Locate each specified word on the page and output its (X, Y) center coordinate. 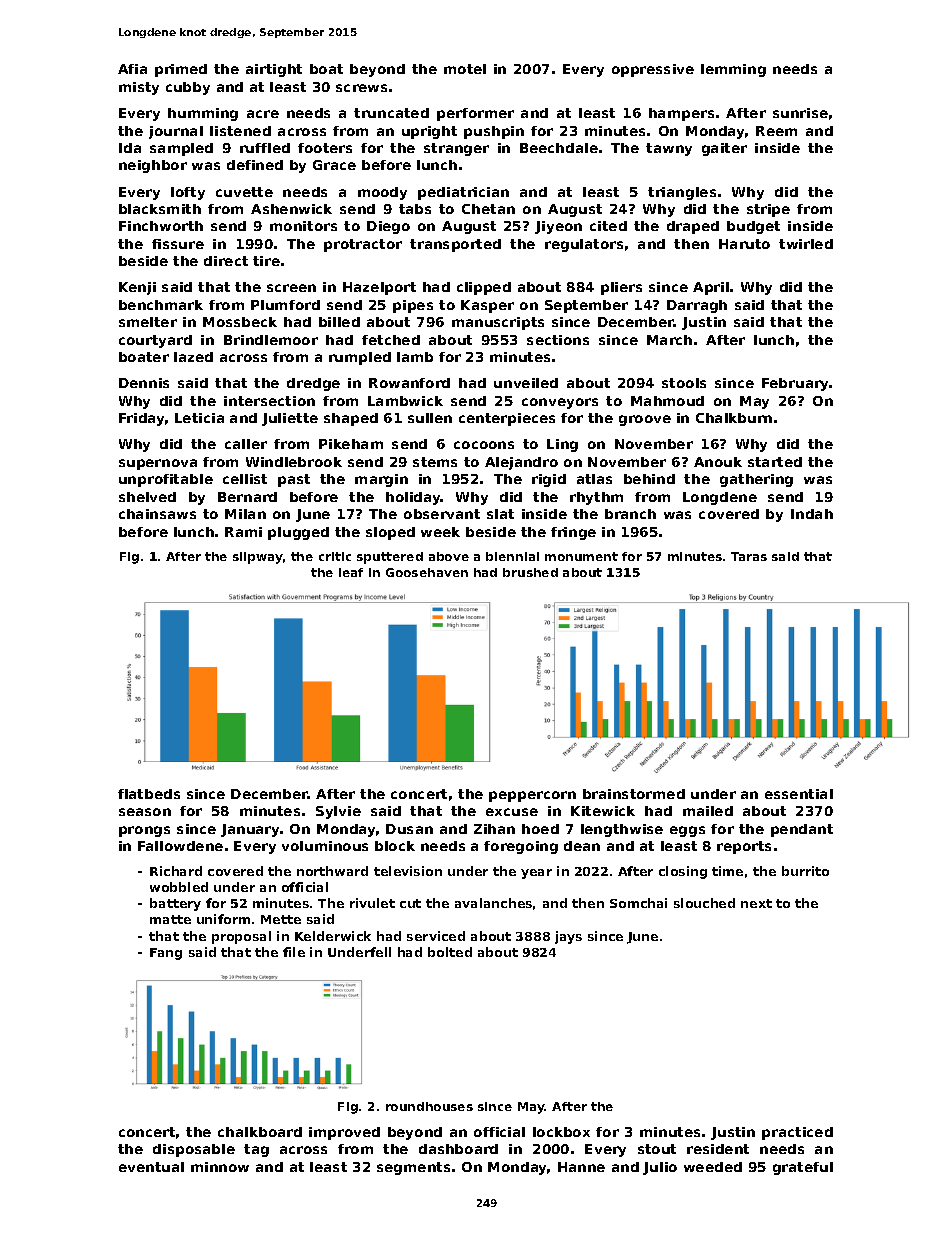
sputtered (390, 558)
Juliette (290, 419)
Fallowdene (180, 846)
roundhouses (429, 1106)
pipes (413, 306)
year (536, 874)
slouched (704, 903)
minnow (220, 1167)
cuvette (244, 192)
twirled (806, 244)
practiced (797, 1133)
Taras (749, 556)
